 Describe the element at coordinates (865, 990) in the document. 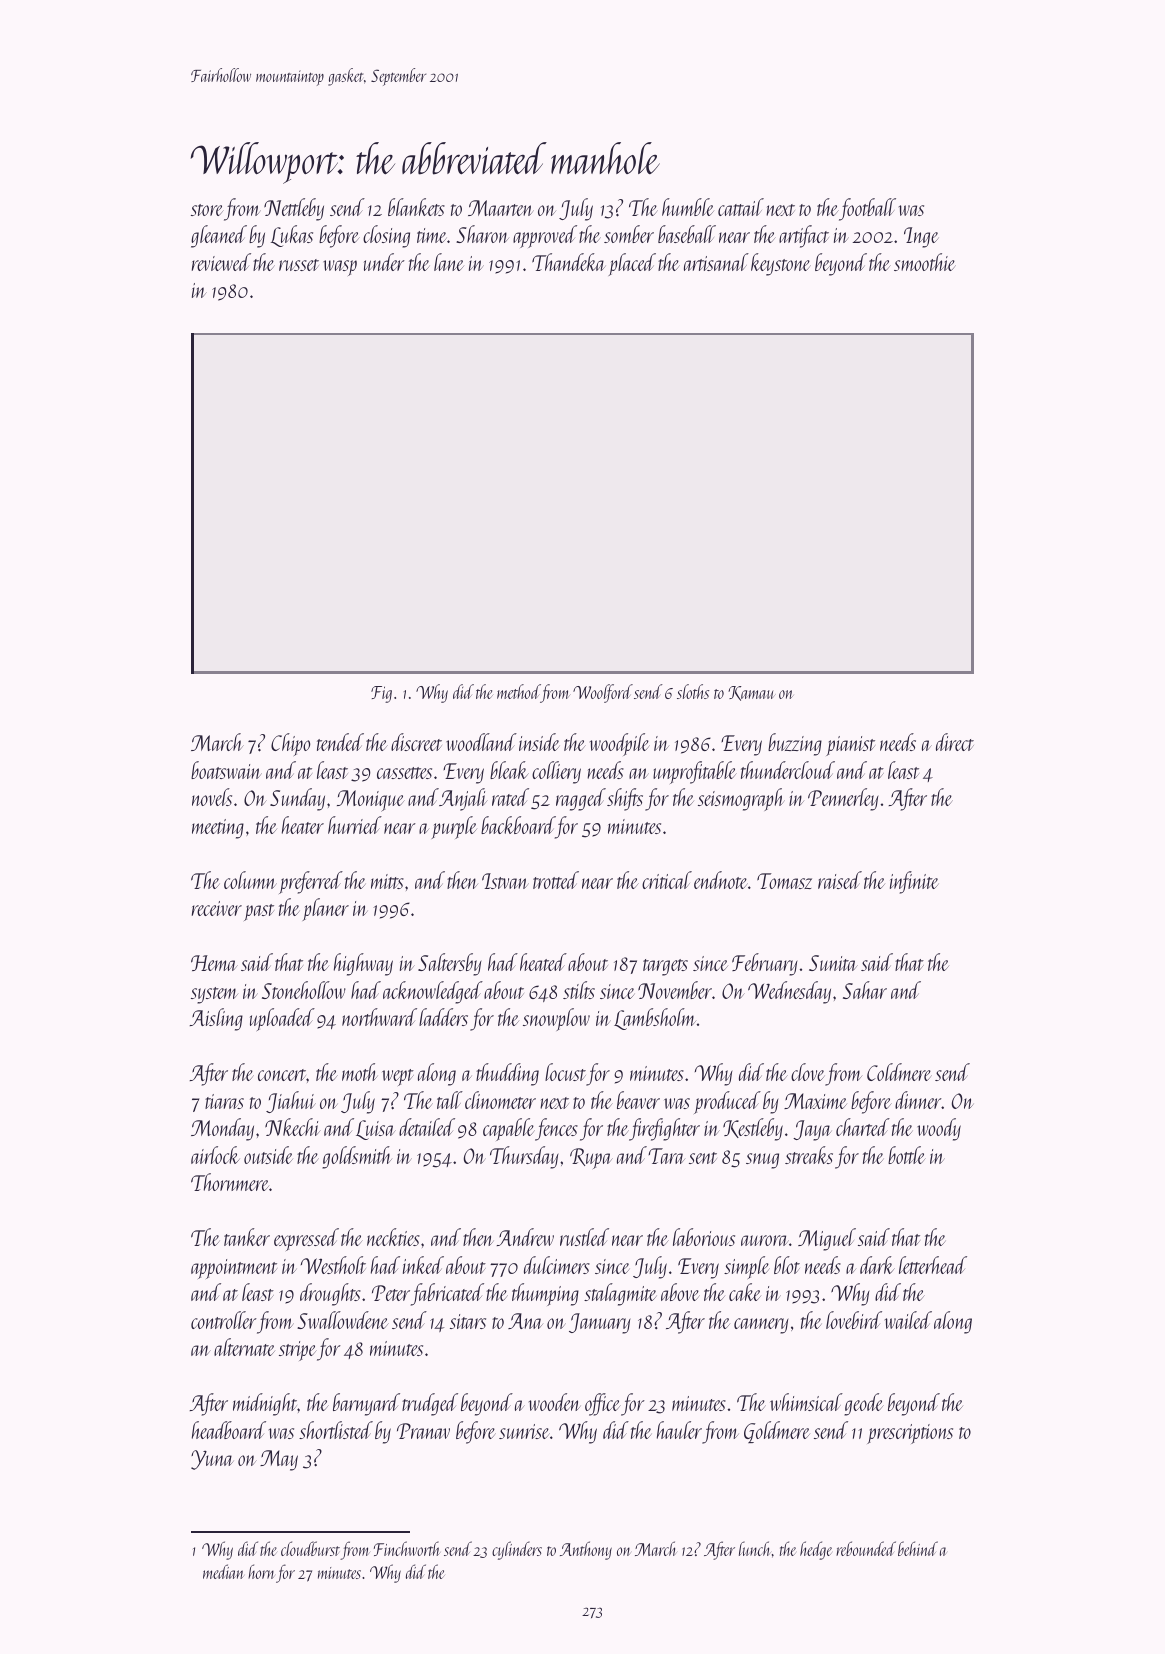

I see `Sahar` at that location.
